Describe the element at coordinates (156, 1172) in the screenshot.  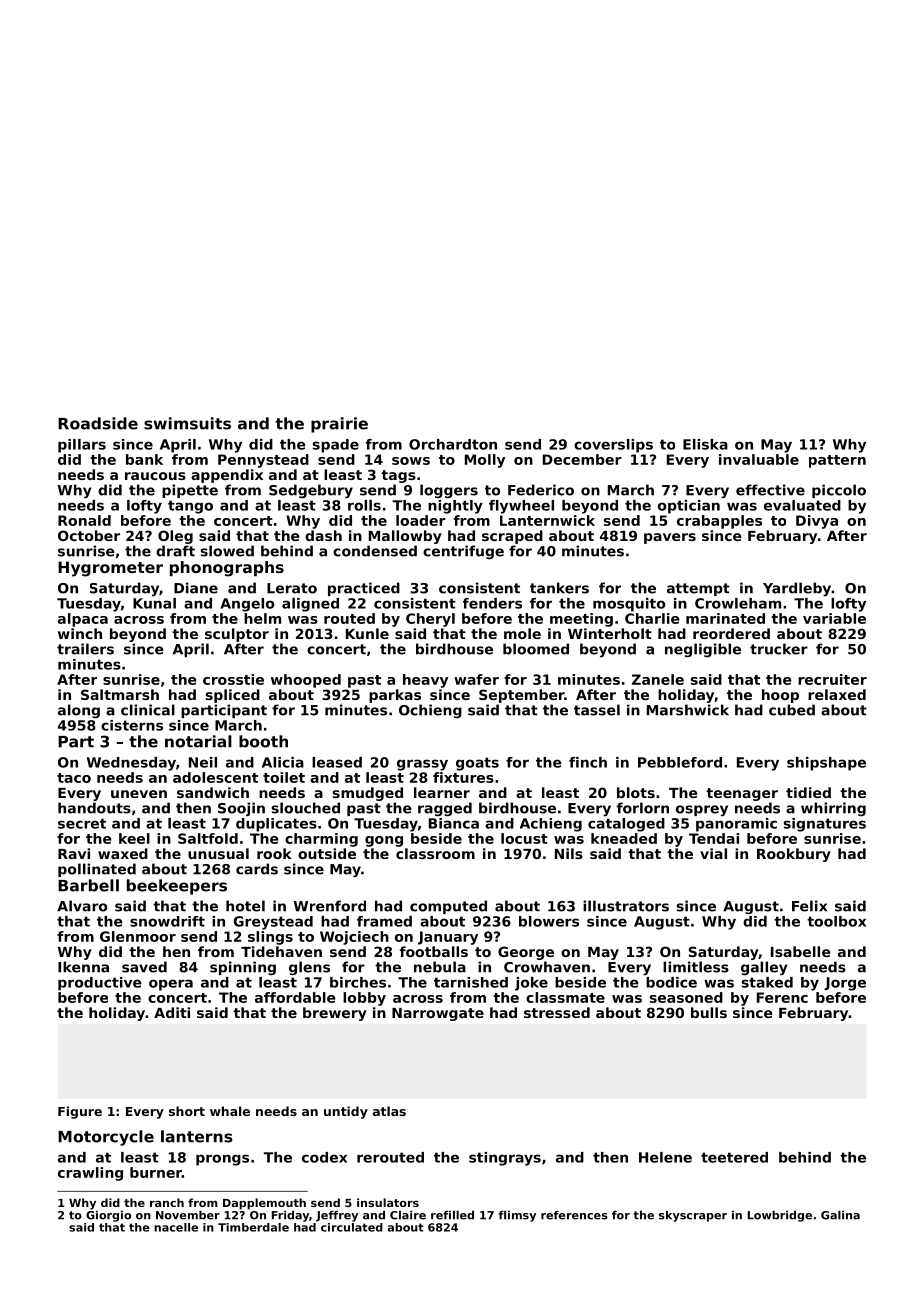
I see `burner` at that location.
